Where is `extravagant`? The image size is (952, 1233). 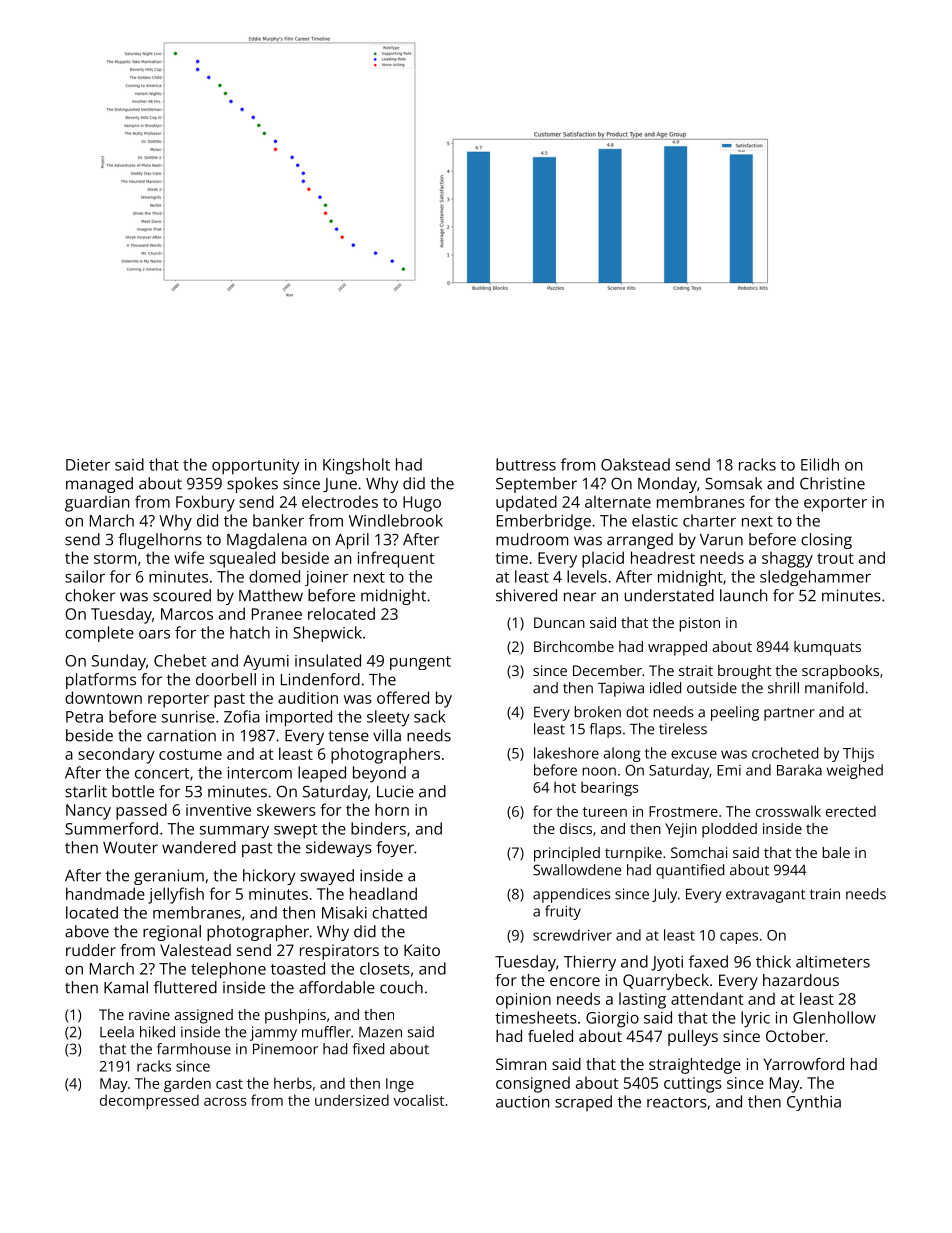 extravagant is located at coordinates (766, 896).
